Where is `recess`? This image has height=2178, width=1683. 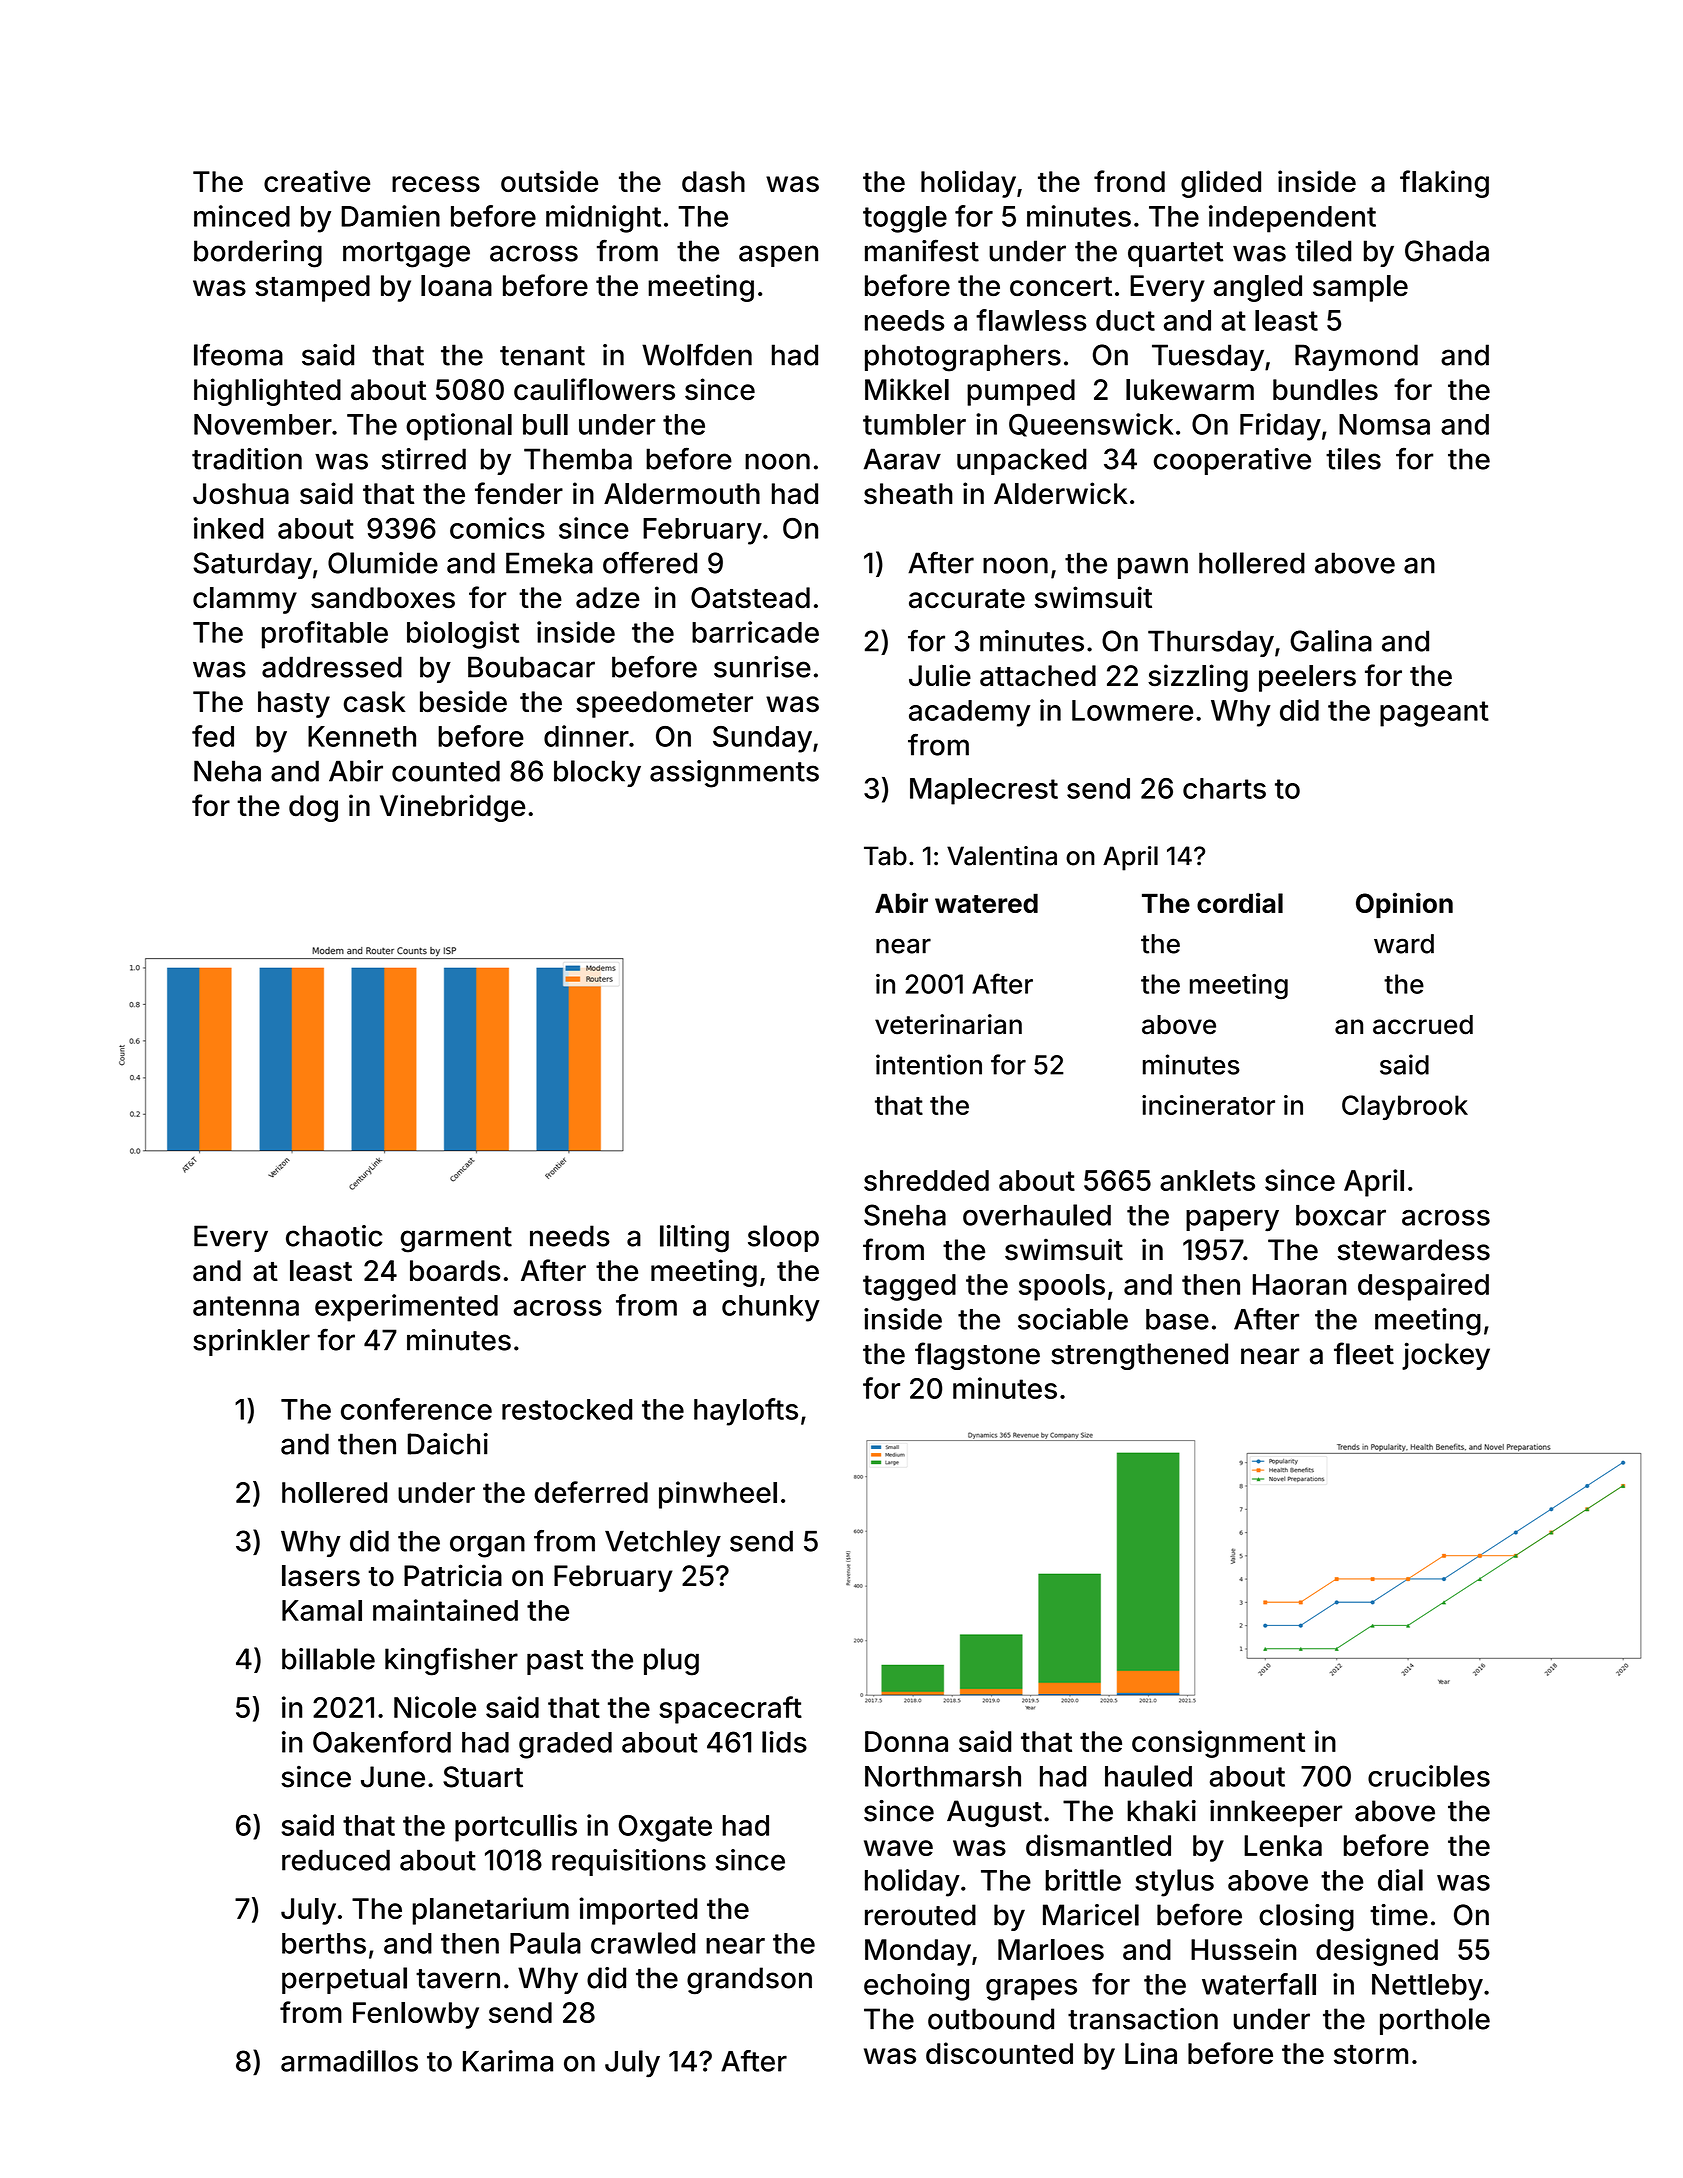 recess is located at coordinates (436, 184).
